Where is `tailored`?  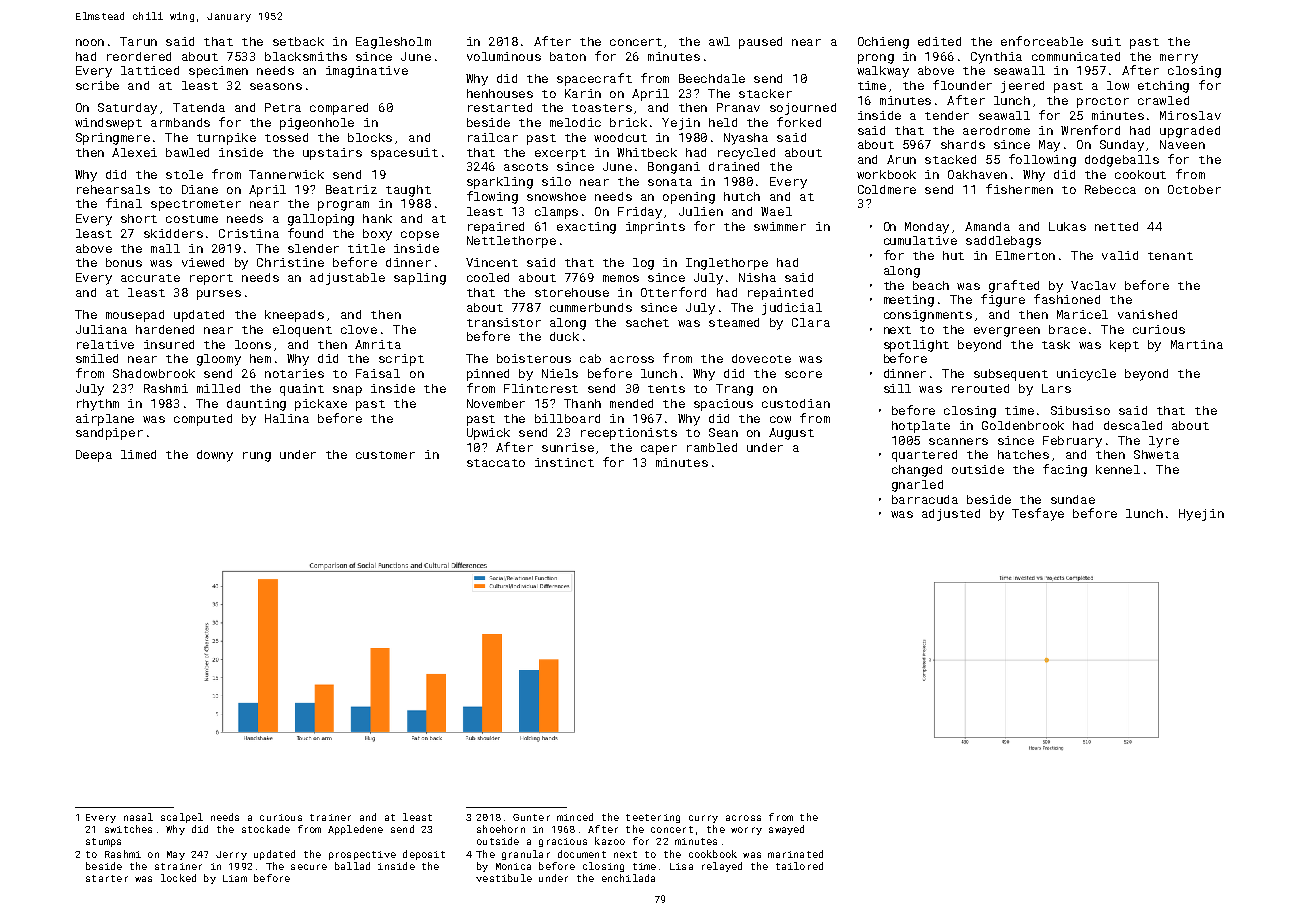
tailored is located at coordinates (799, 866).
